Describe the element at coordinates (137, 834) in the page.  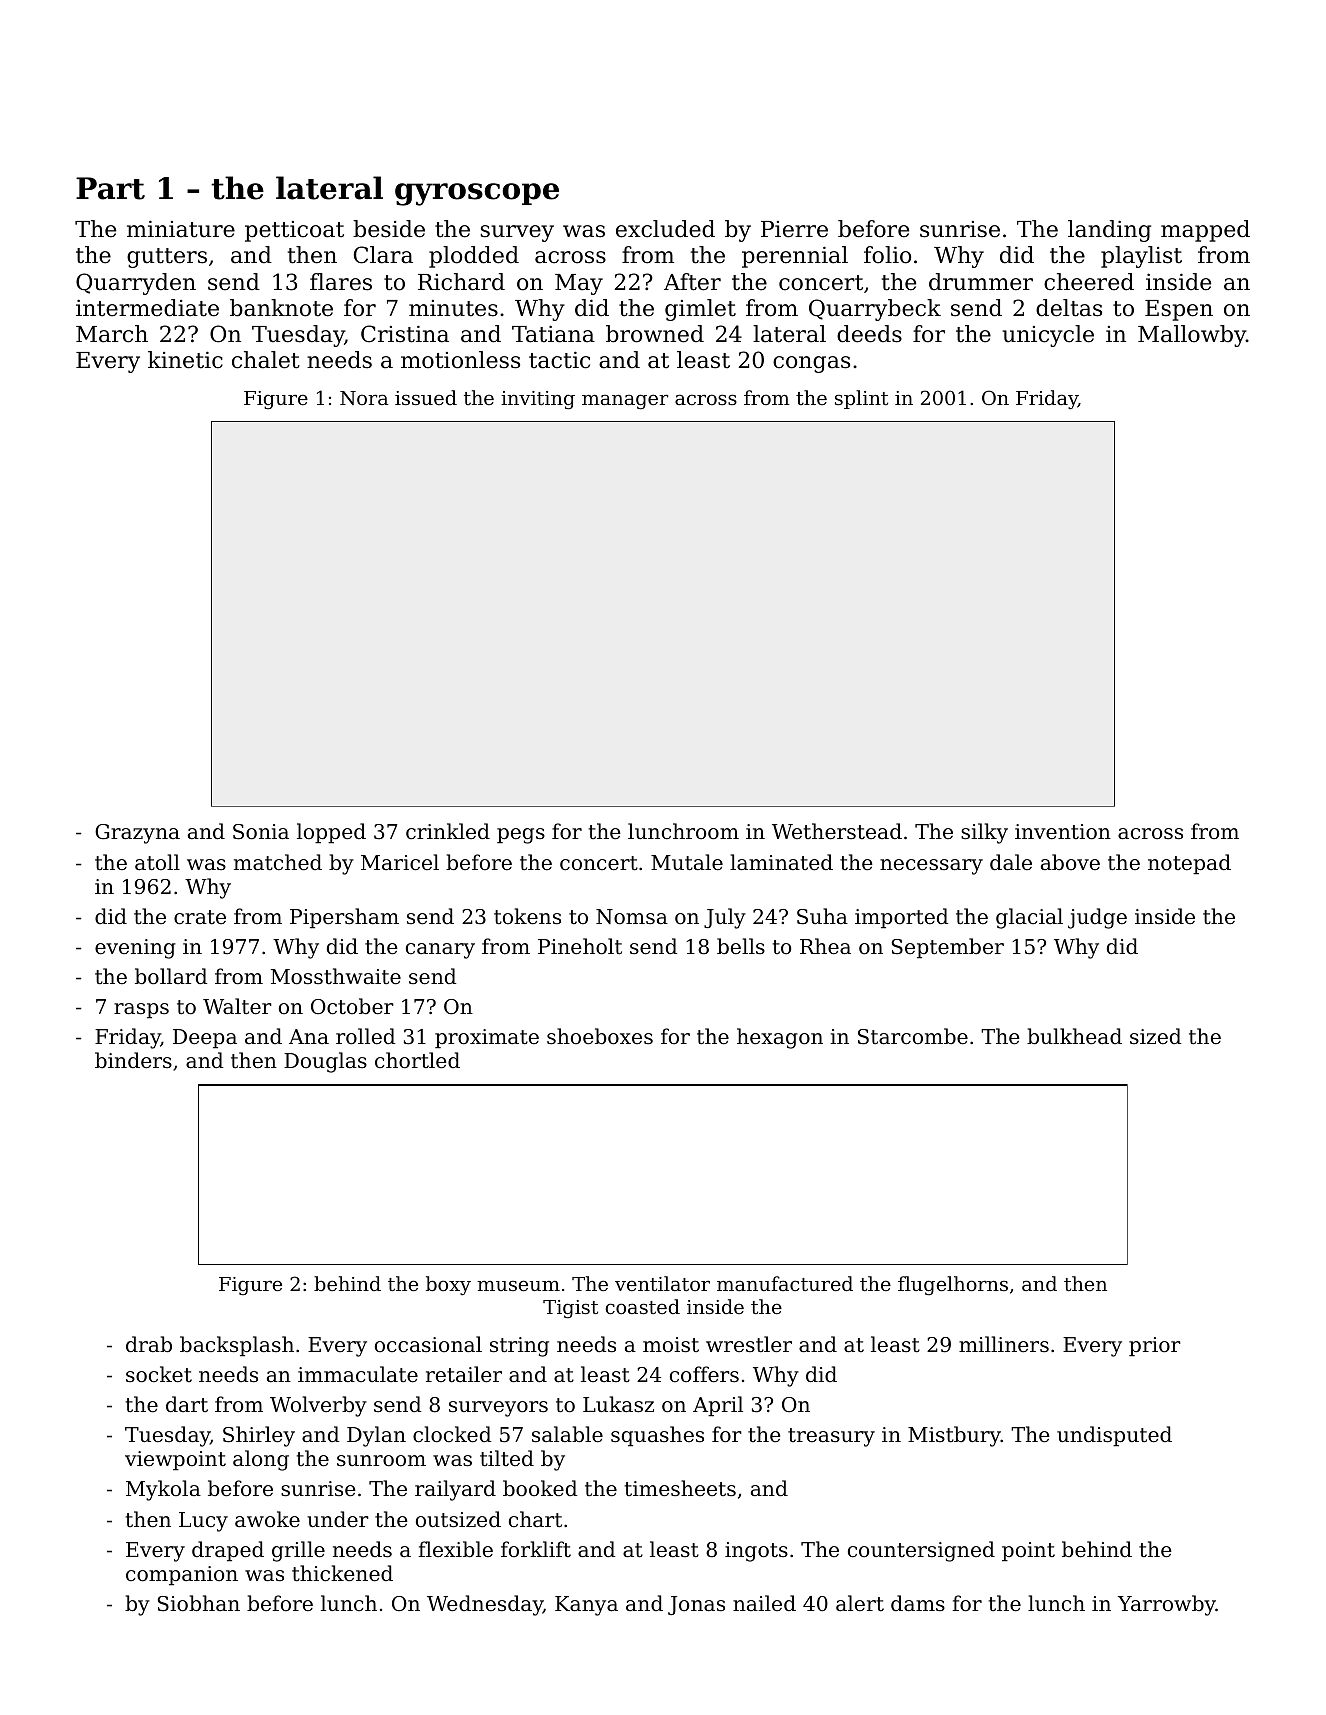
I see `Grazyna` at that location.
